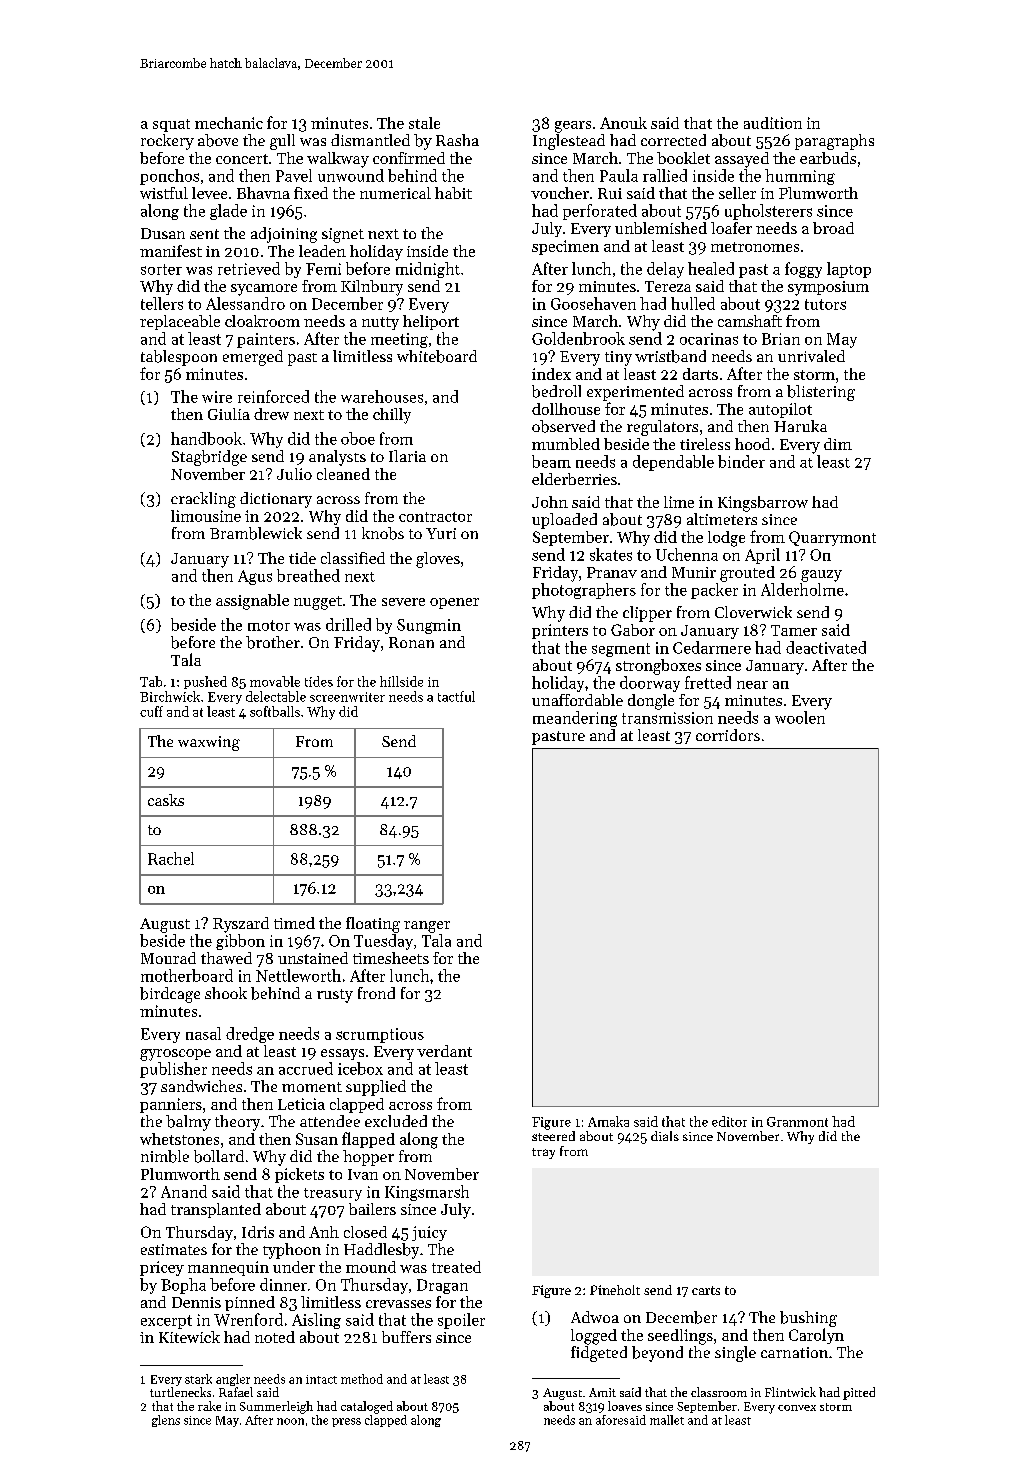 This page has height=1475, width=1019. I want to click on convex, so click(797, 1408).
